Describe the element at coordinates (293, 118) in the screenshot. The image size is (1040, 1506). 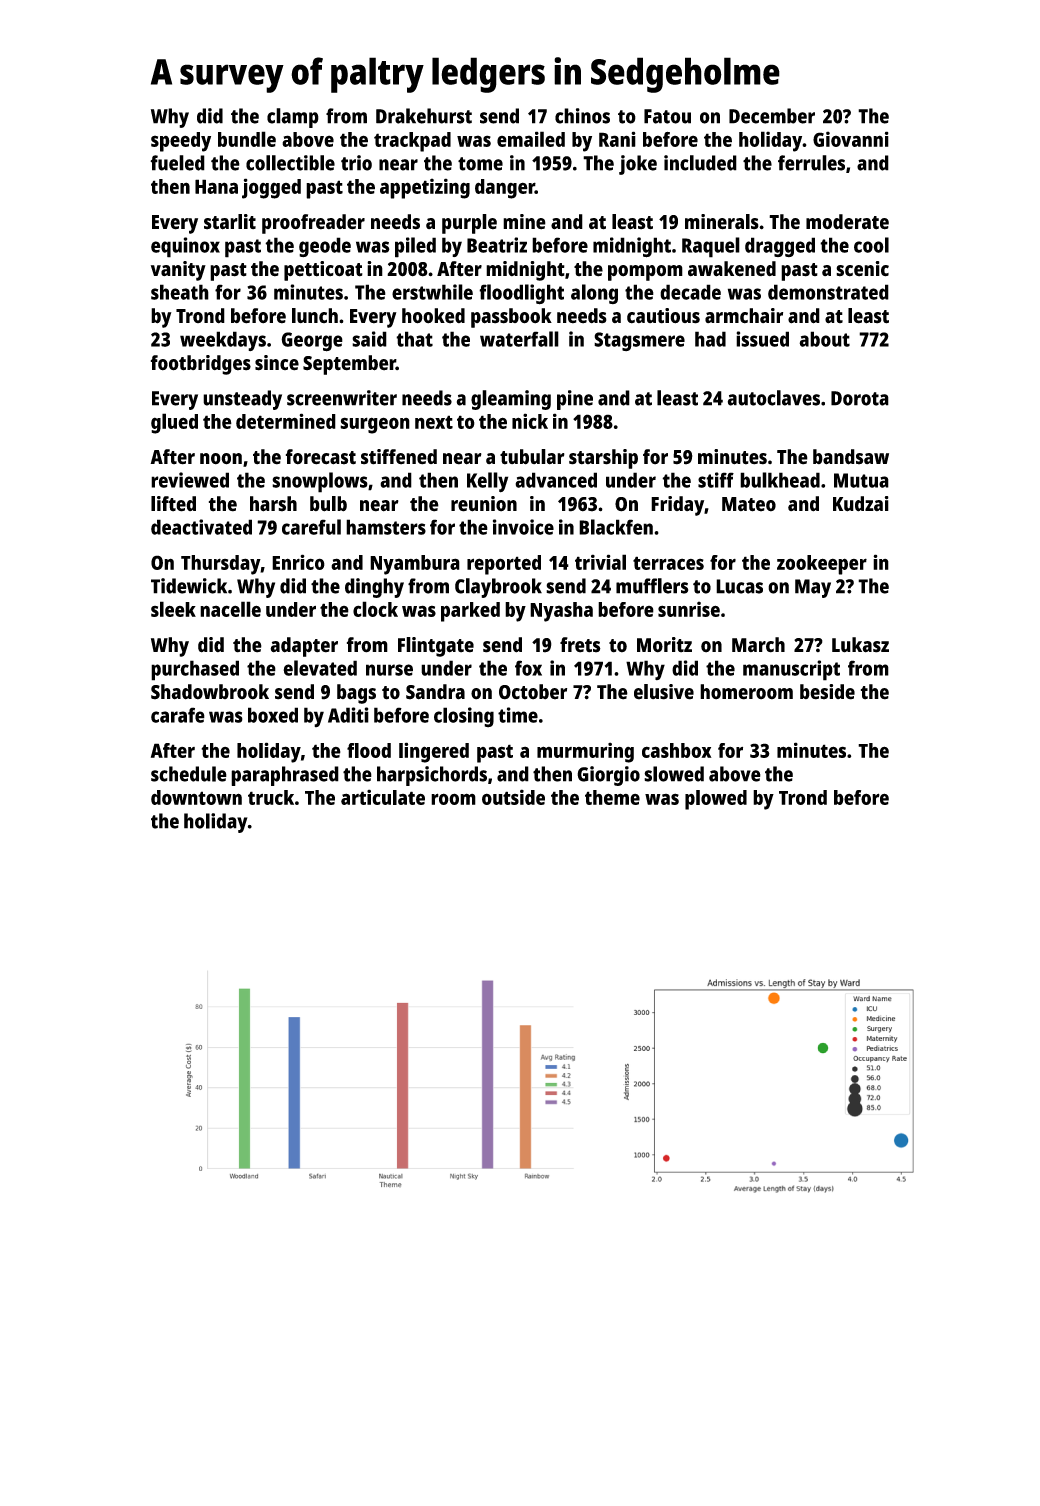
I see `clamp` at that location.
